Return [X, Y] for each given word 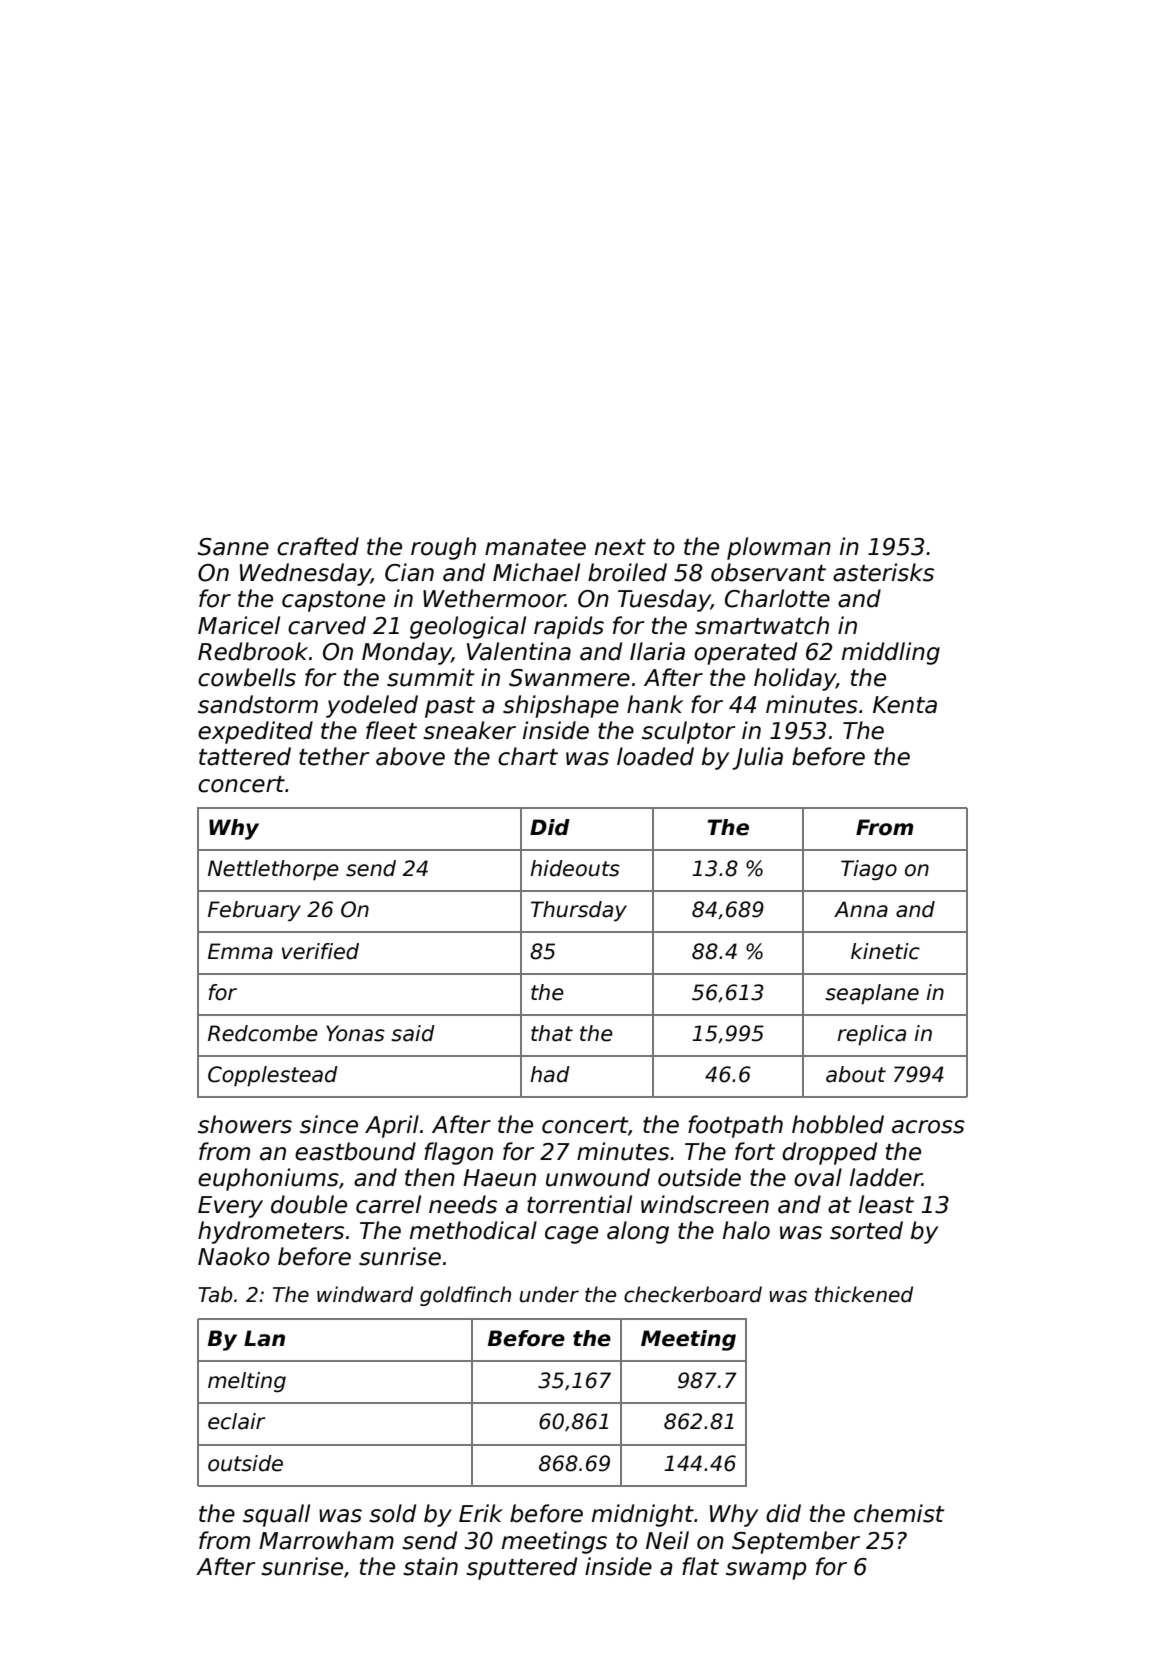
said [413, 1033]
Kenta [905, 705]
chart [528, 756]
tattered [245, 756]
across [928, 1127]
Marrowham [326, 1540]
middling [891, 653]
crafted [318, 546]
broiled [627, 572]
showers [245, 1124]
